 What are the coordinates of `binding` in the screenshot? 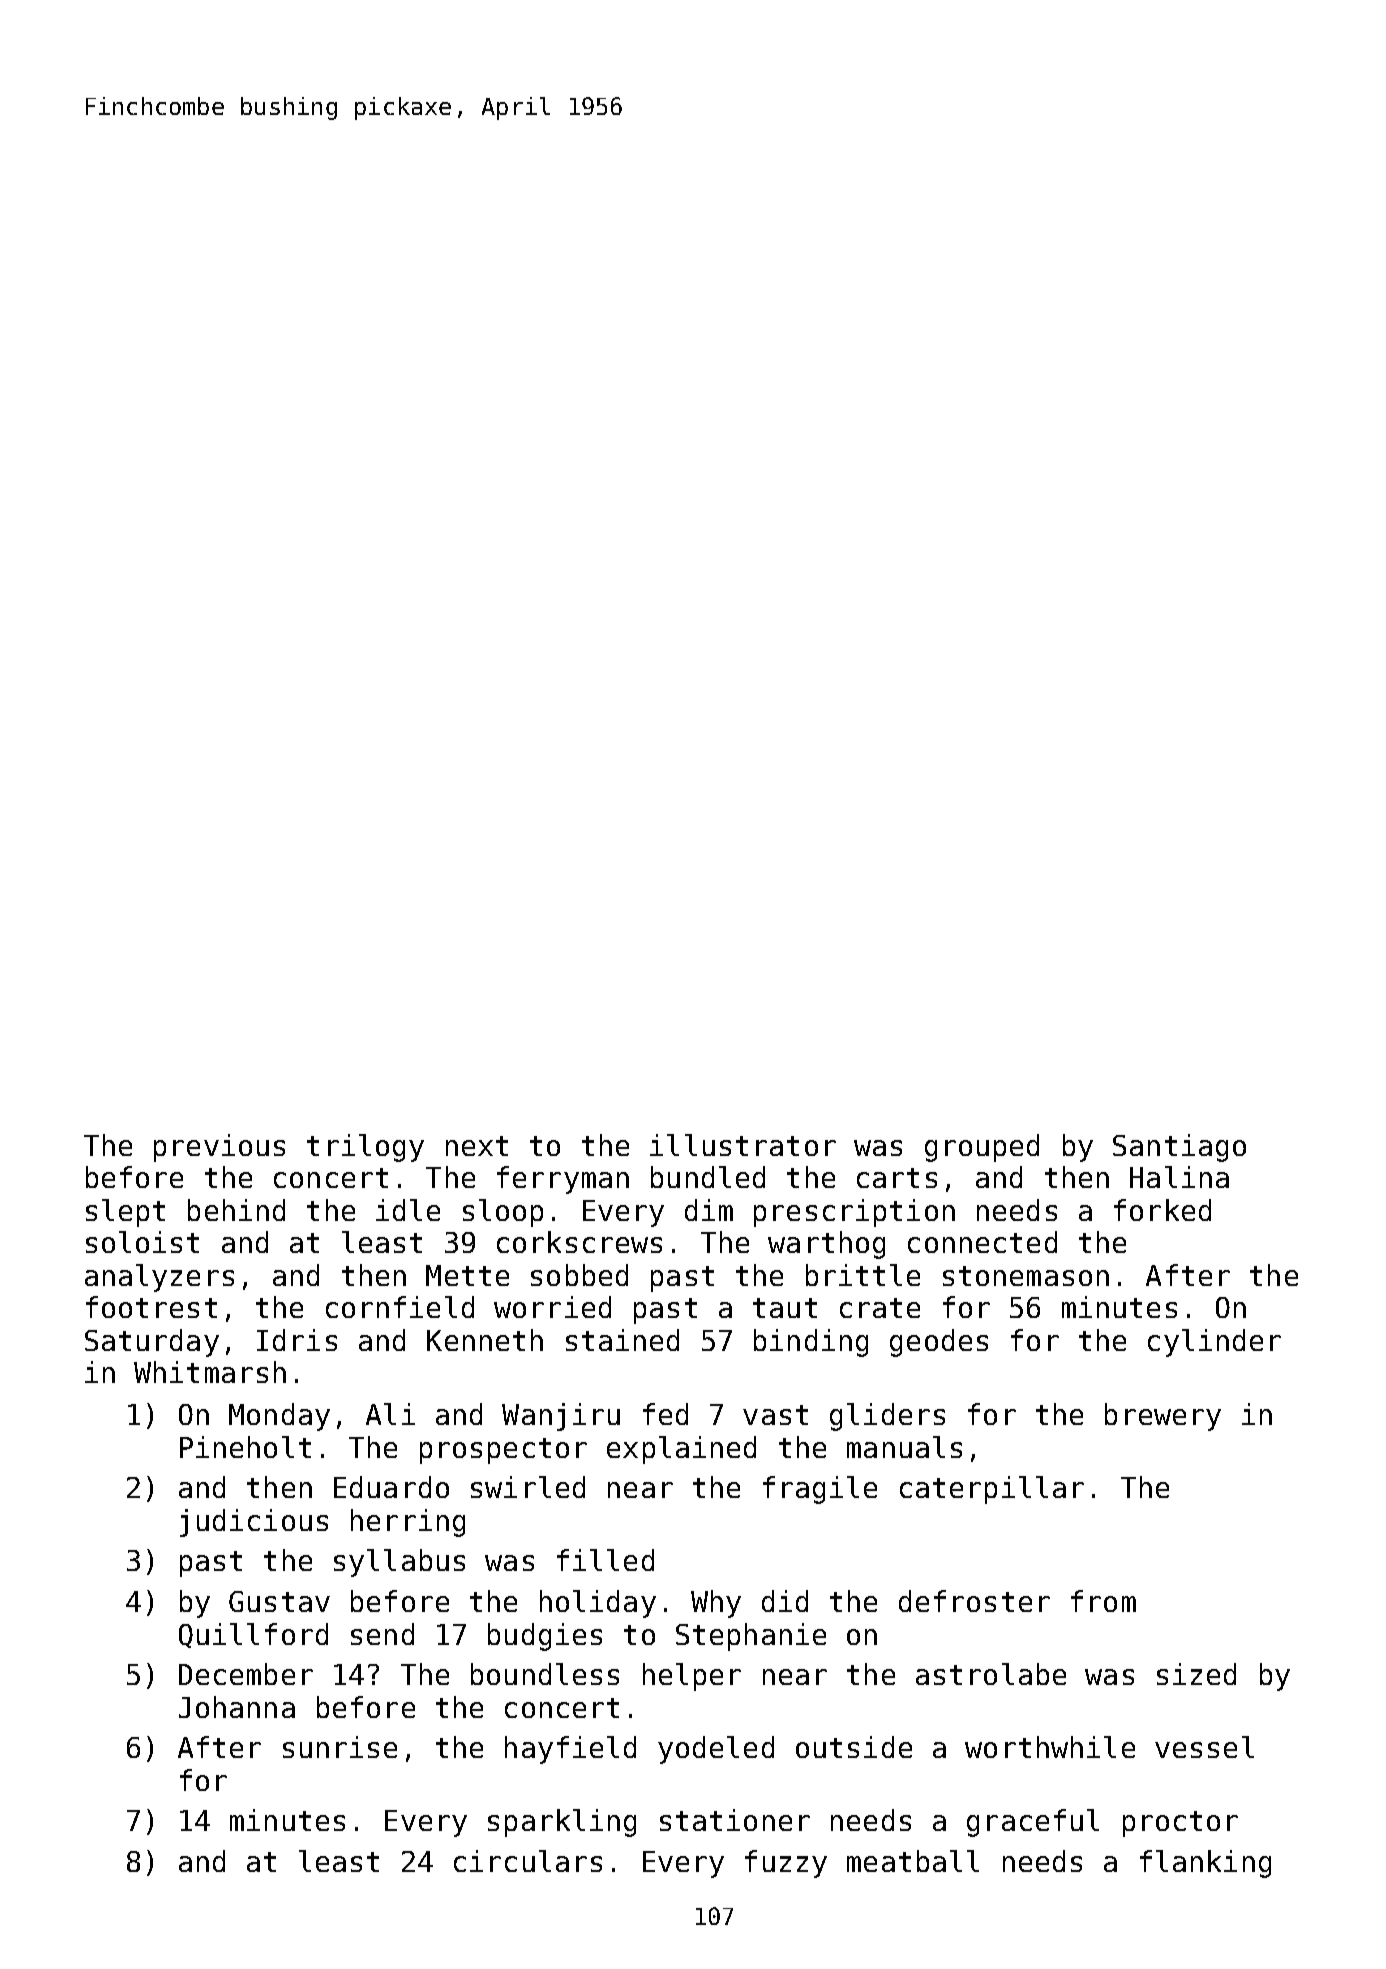 It's located at (811, 1343).
